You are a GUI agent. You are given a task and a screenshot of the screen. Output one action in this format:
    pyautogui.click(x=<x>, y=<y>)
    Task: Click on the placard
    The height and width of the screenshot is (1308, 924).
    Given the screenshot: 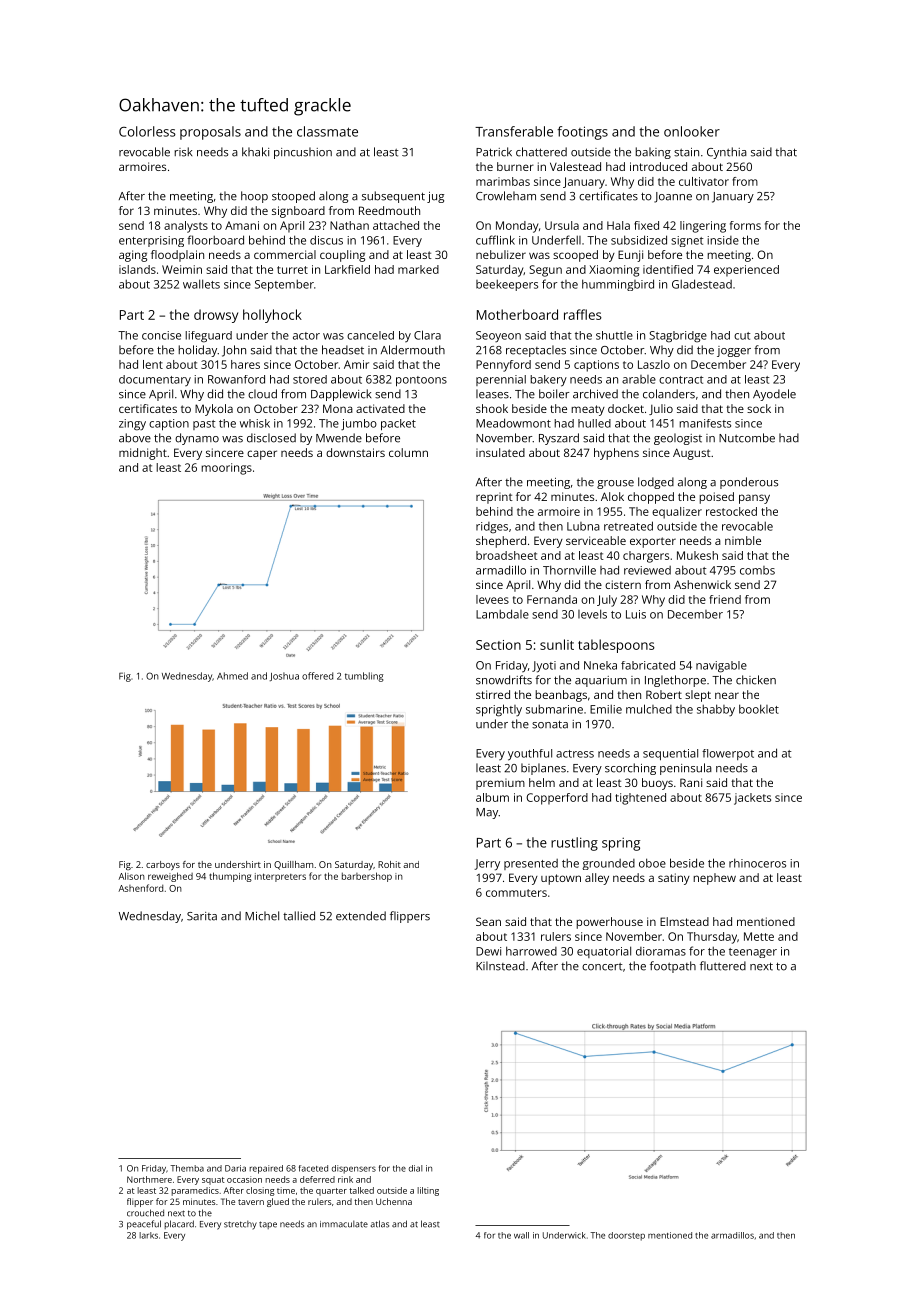 What is the action you would take?
    pyautogui.click(x=179, y=1224)
